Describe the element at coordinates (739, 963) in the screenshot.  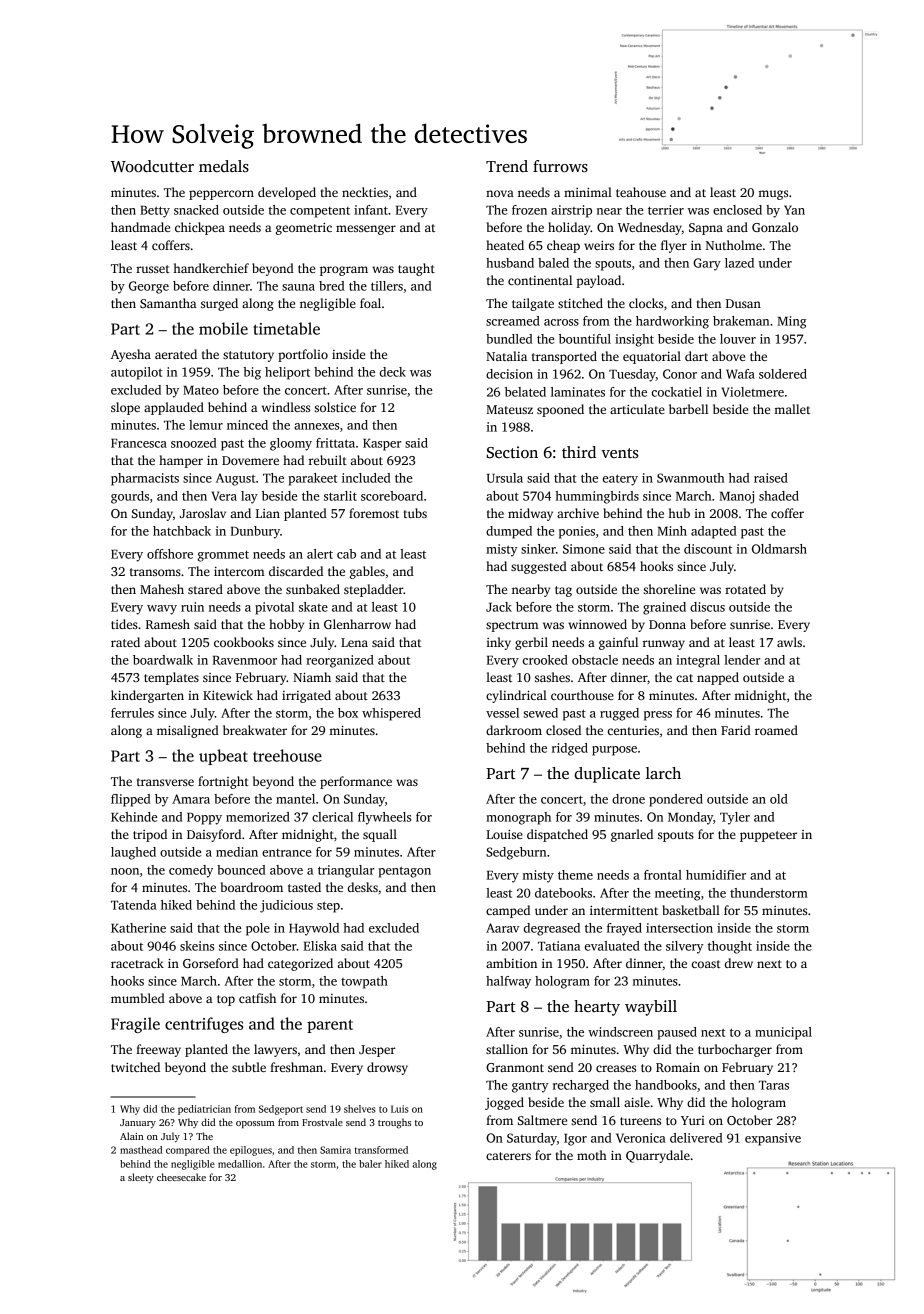
I see `drew` at that location.
